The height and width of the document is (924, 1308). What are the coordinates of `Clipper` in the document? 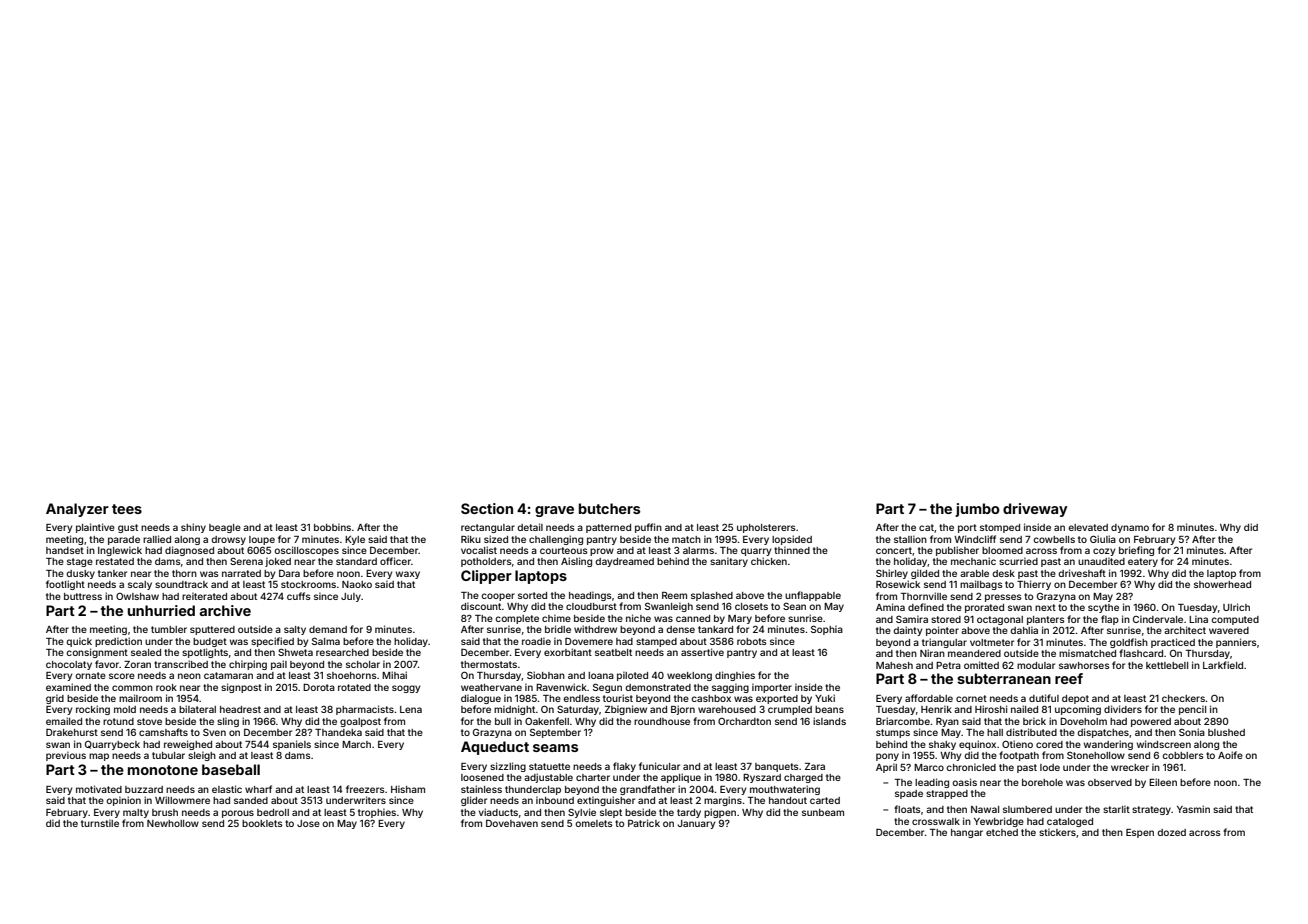 It's located at (486, 577).
